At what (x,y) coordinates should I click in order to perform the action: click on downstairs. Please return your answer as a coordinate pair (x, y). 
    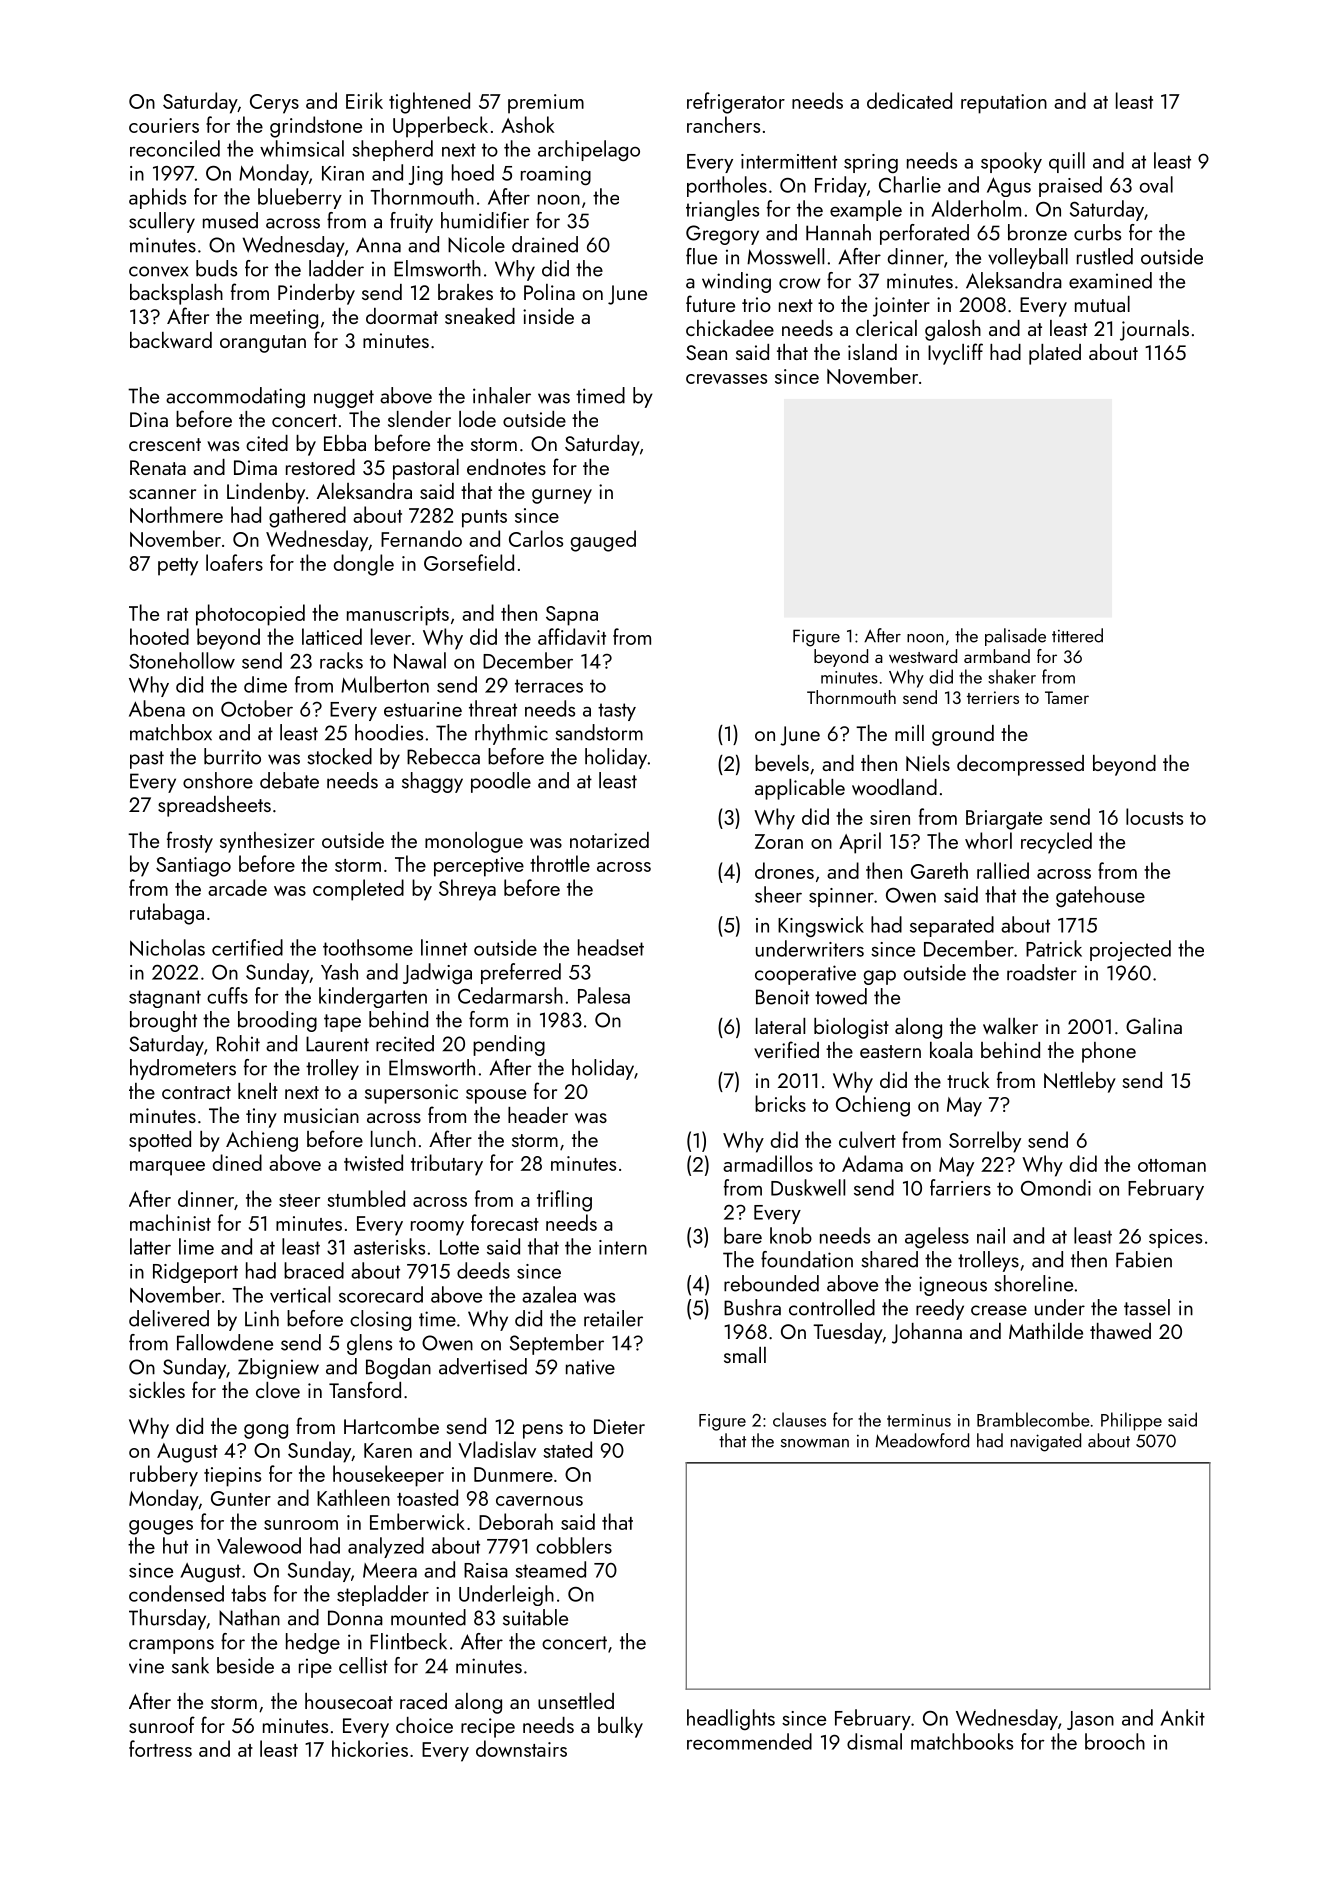
    Looking at the image, I should click on (521, 1748).
